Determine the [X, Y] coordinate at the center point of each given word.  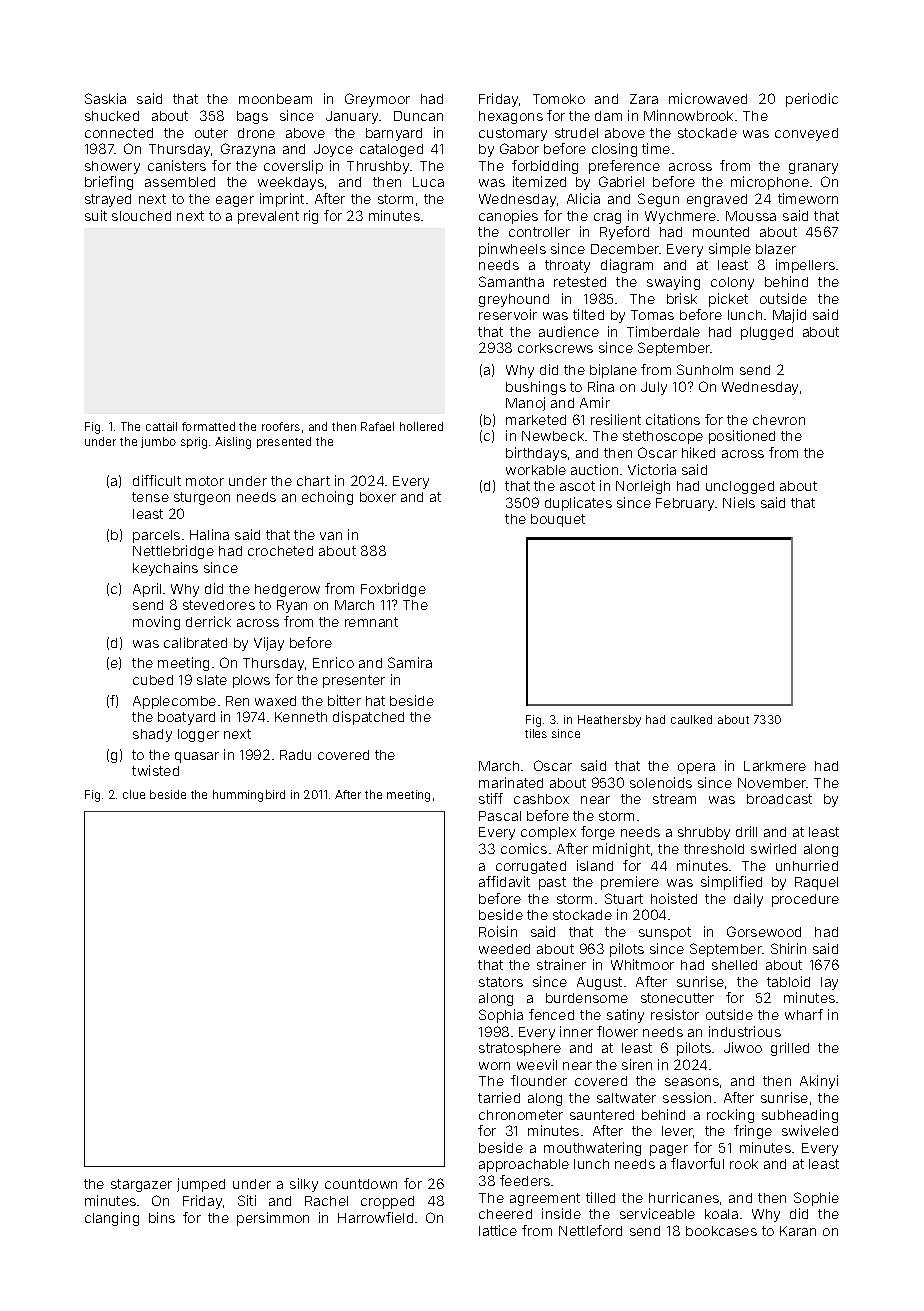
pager [669, 1150]
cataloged [391, 150]
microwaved [708, 98]
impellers [805, 266]
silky [304, 1185]
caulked [691, 719]
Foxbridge [393, 590]
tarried [499, 1097]
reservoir [508, 314]
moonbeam [275, 99]
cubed [153, 680]
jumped [201, 1185]
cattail [161, 426]
